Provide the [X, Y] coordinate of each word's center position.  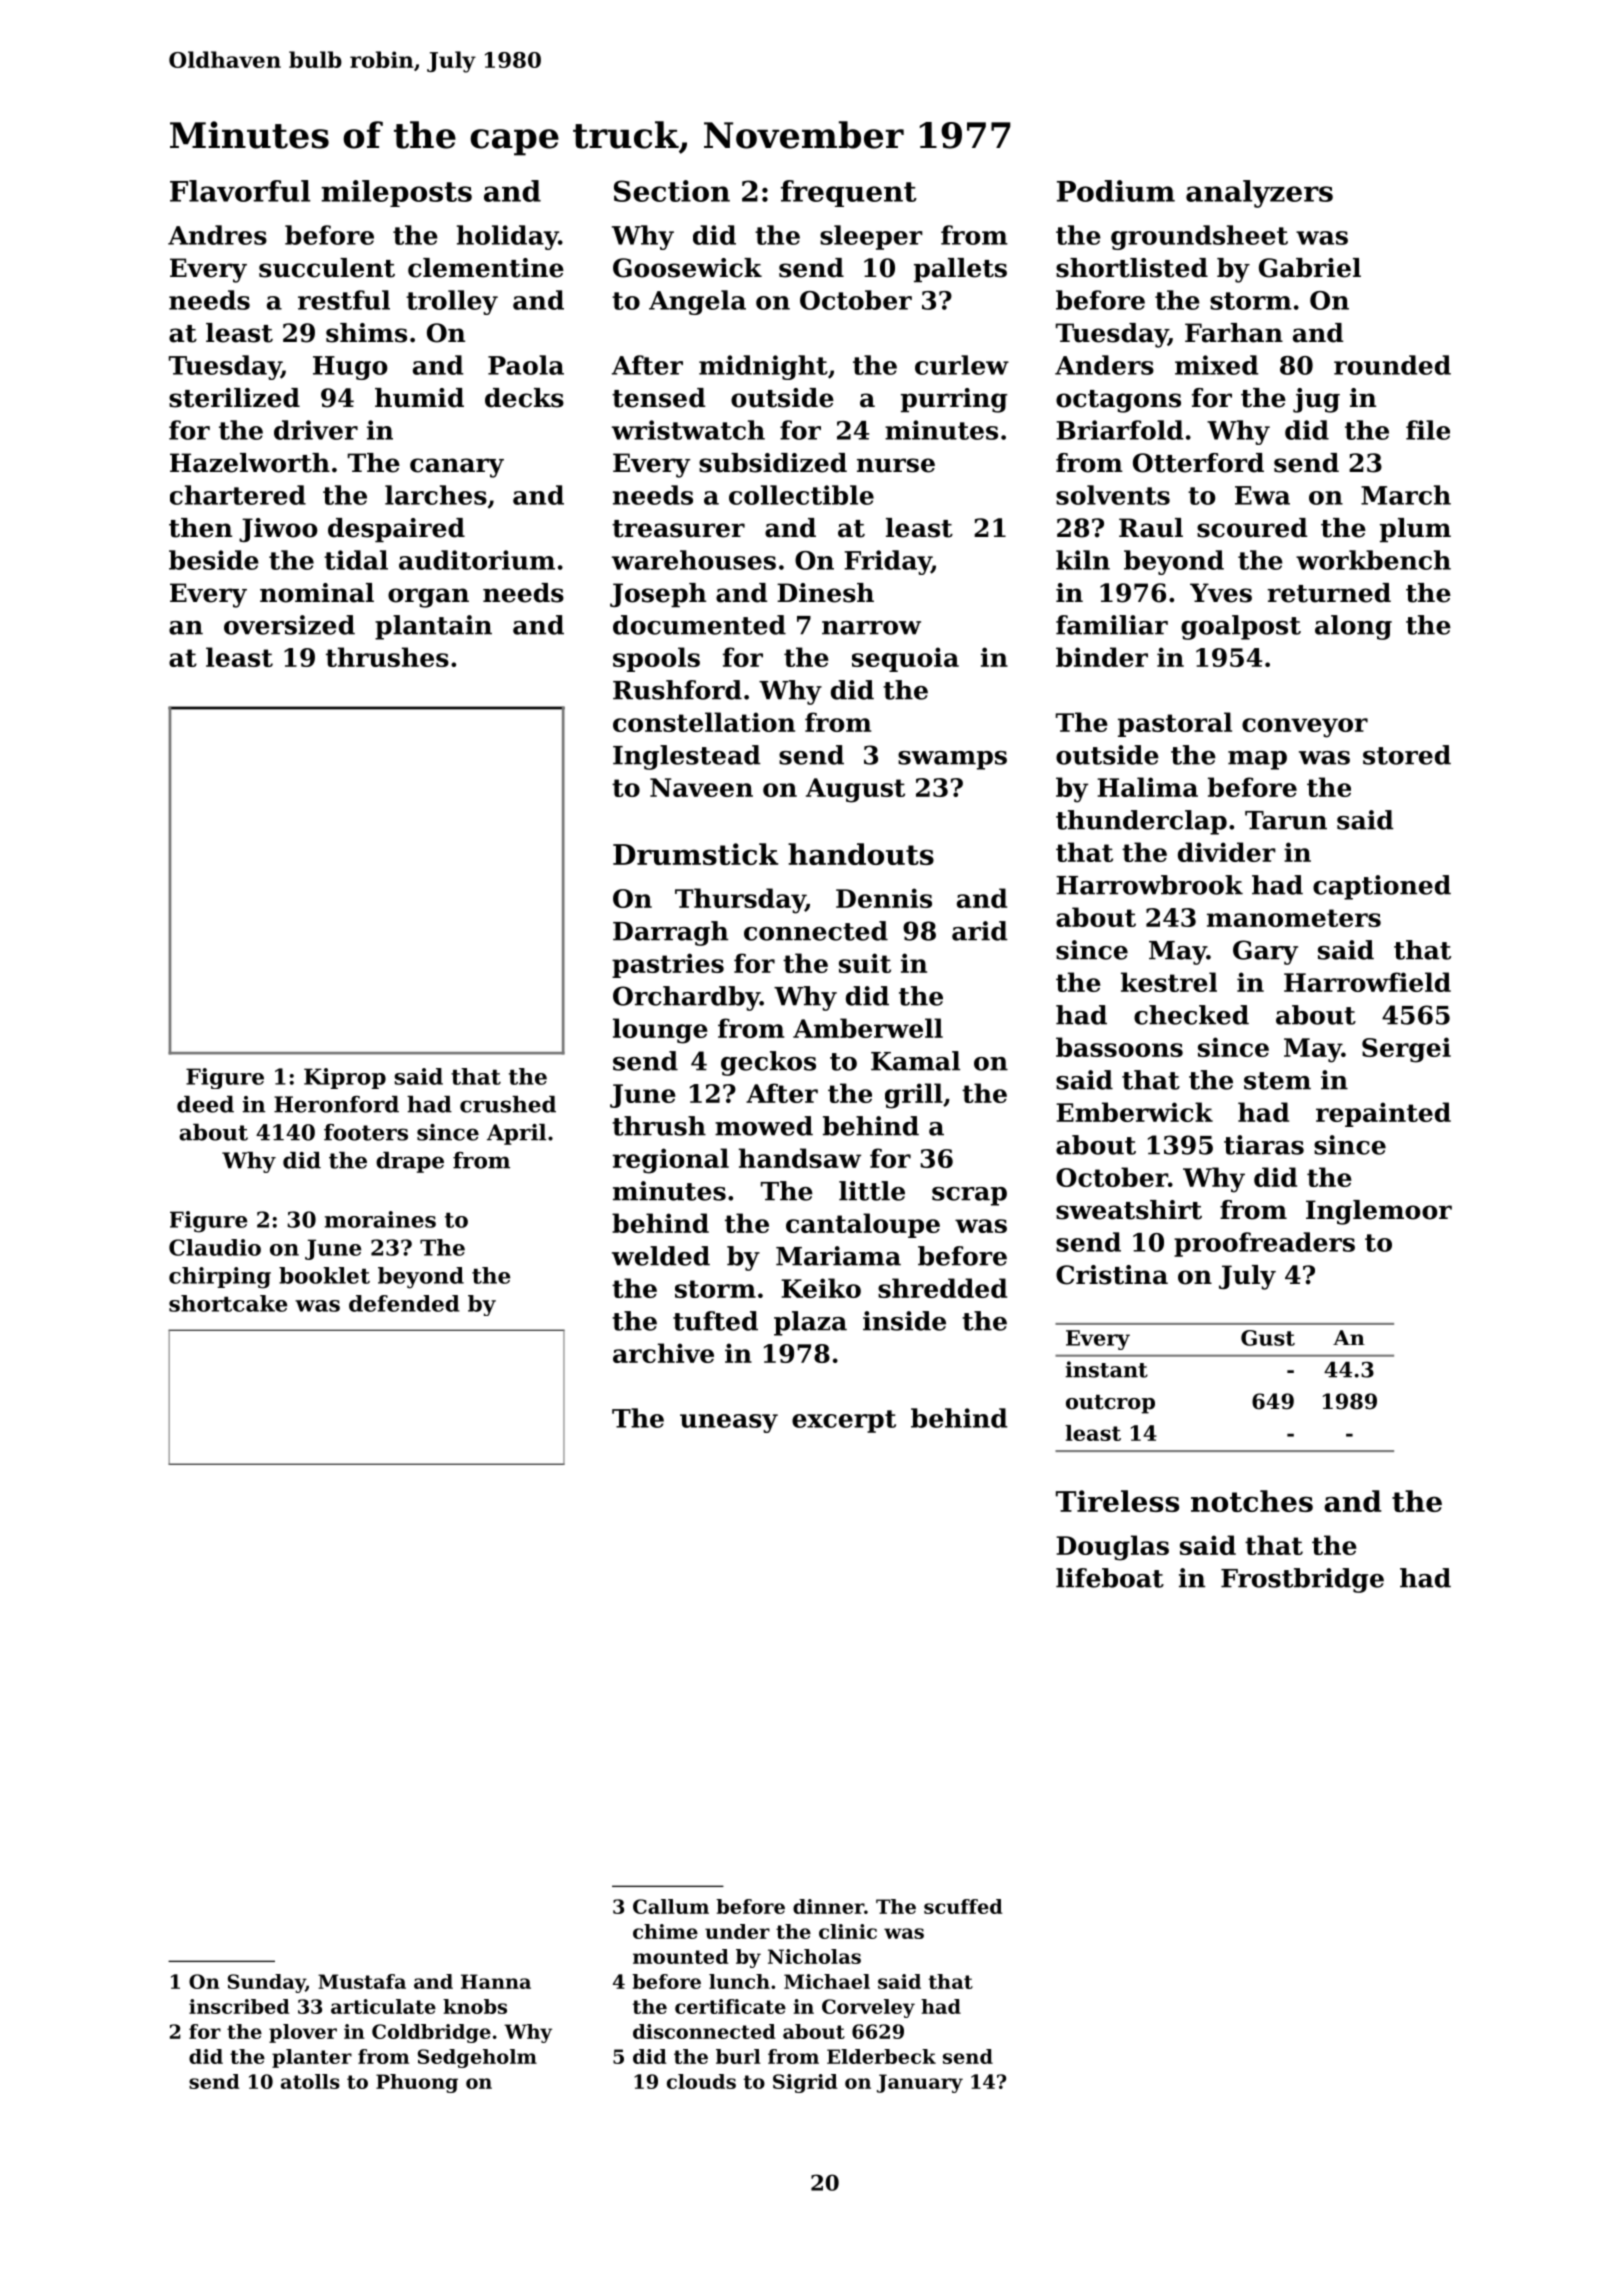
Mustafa [362, 1981]
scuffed [963, 1906]
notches [1252, 1501]
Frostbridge [1302, 1580]
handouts [861, 854]
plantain [433, 627]
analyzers [1259, 194]
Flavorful [240, 191]
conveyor [1305, 728]
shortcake [228, 1303]
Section [672, 191]
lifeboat [1110, 1578]
